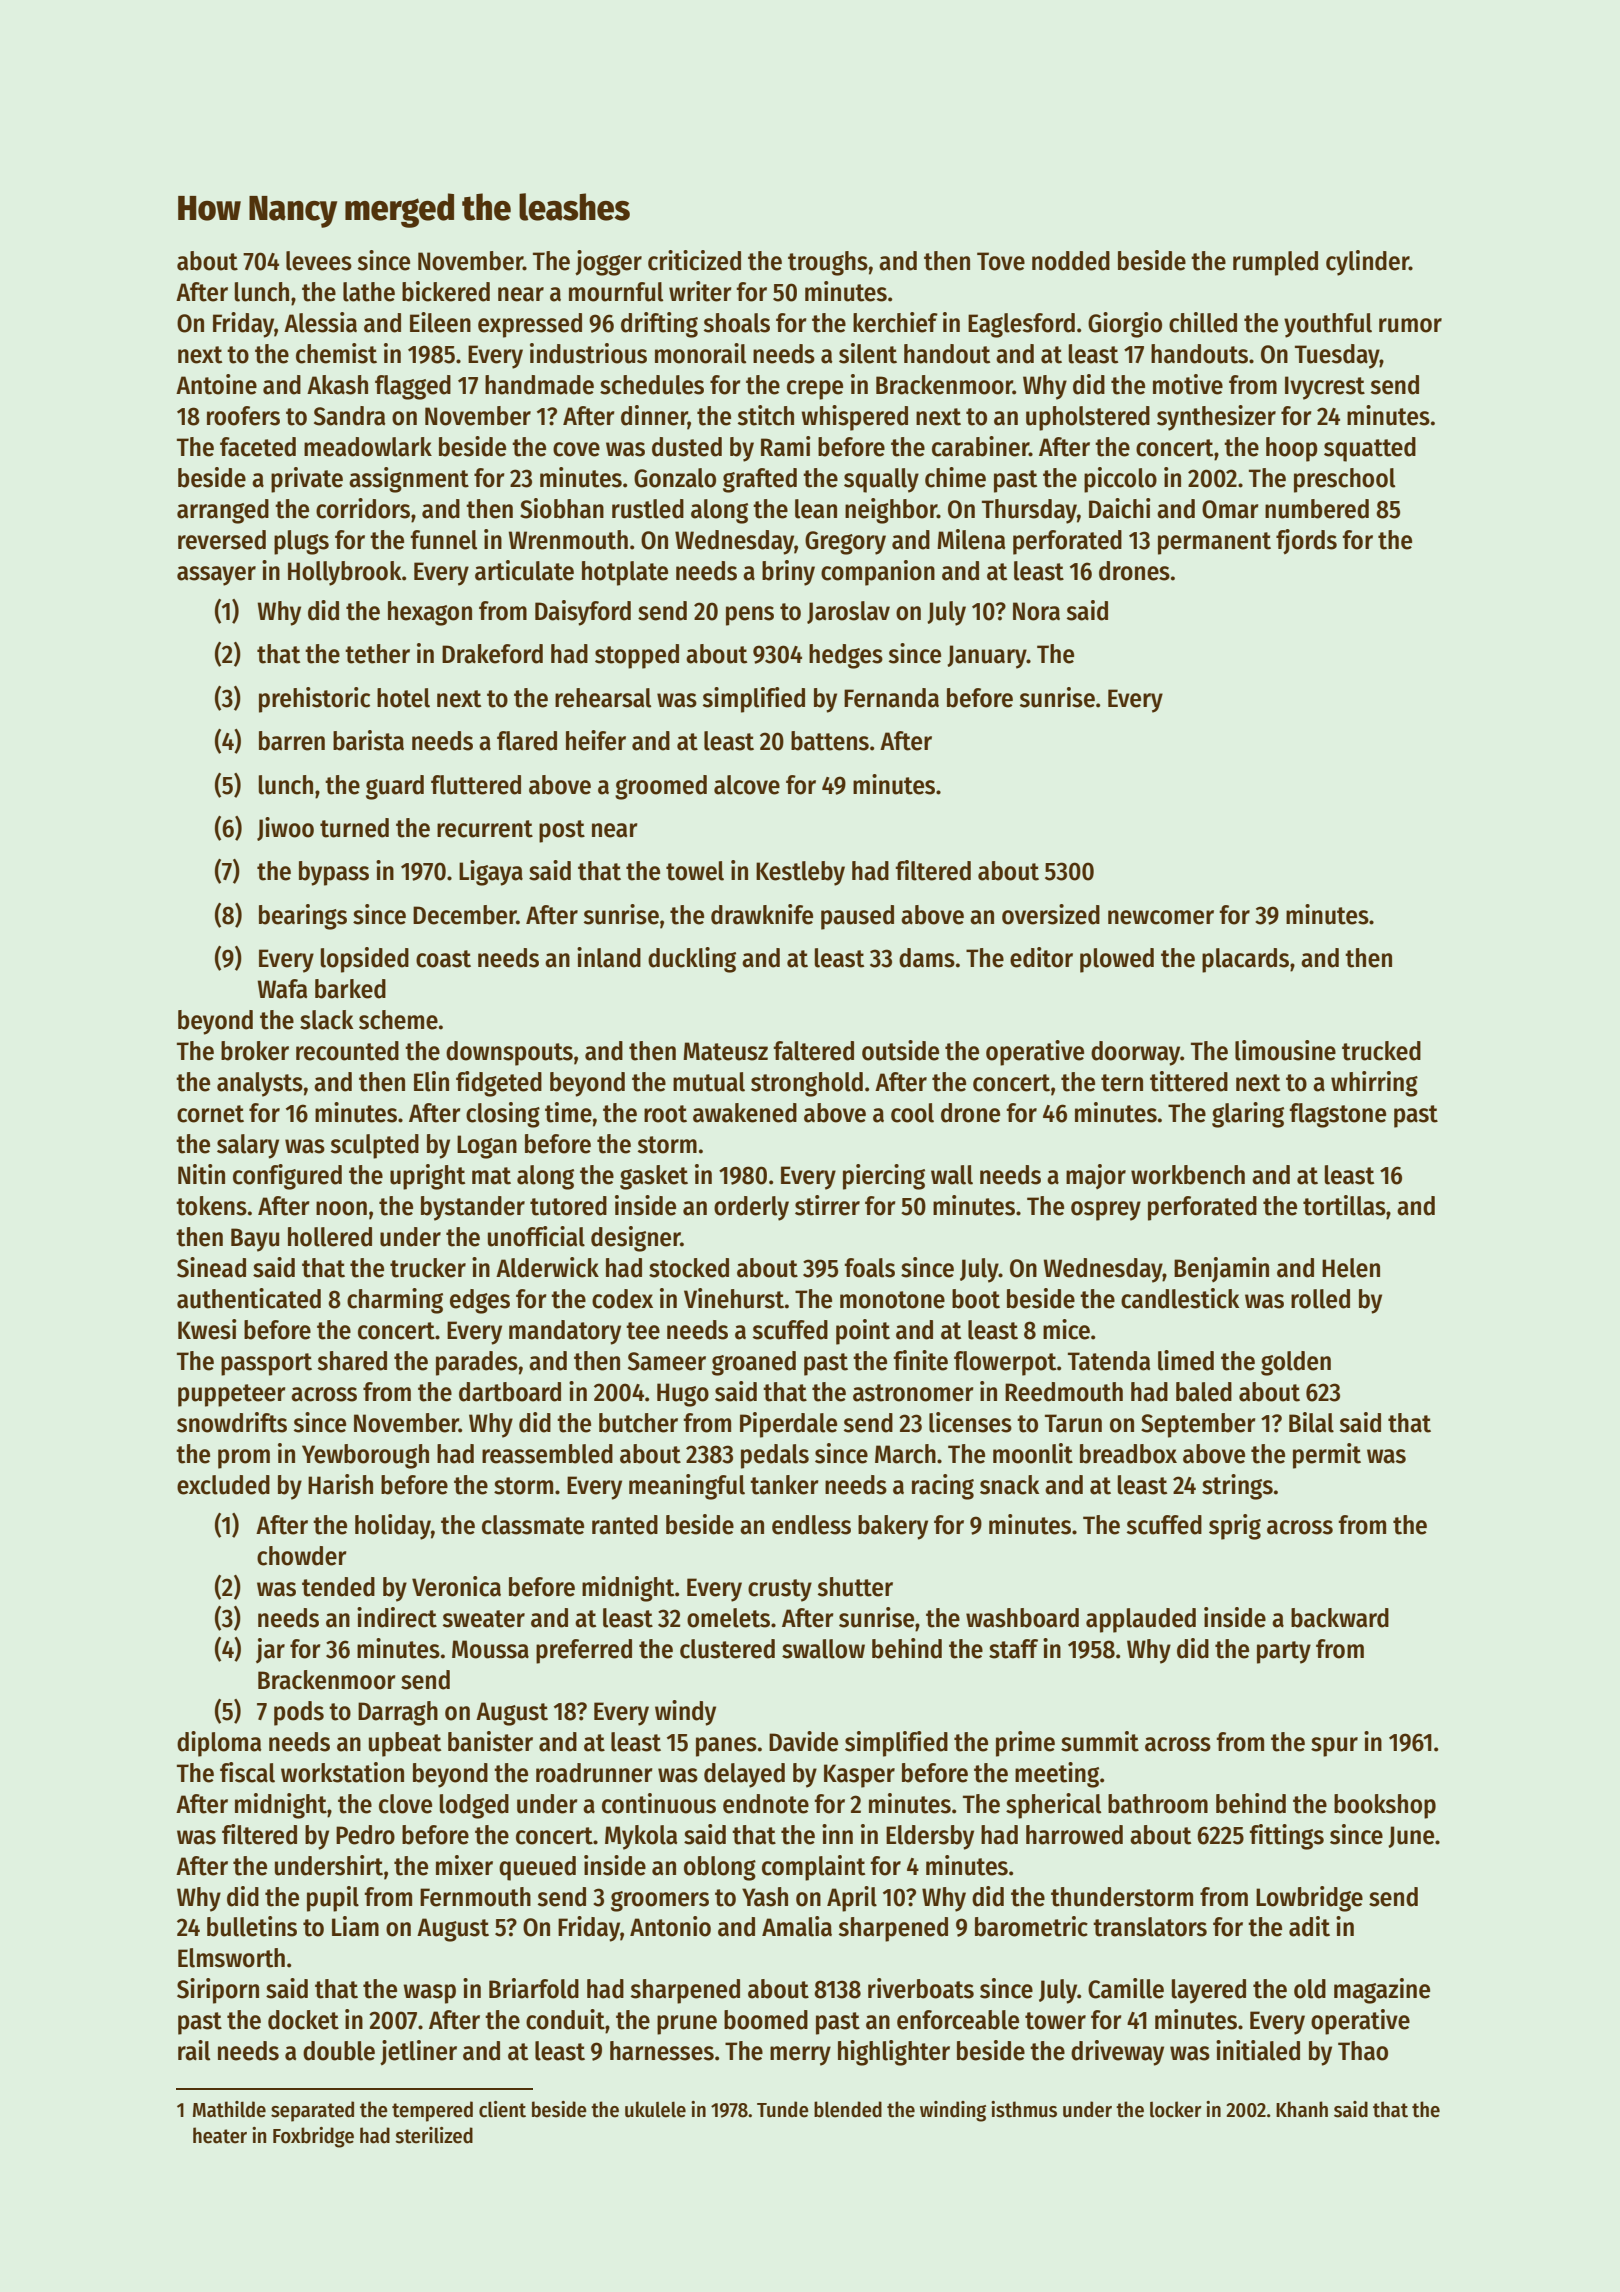 This image has height=2292, width=1620. Describe the element at coordinates (1367, 263) in the image. I see `cylinder` at that location.
